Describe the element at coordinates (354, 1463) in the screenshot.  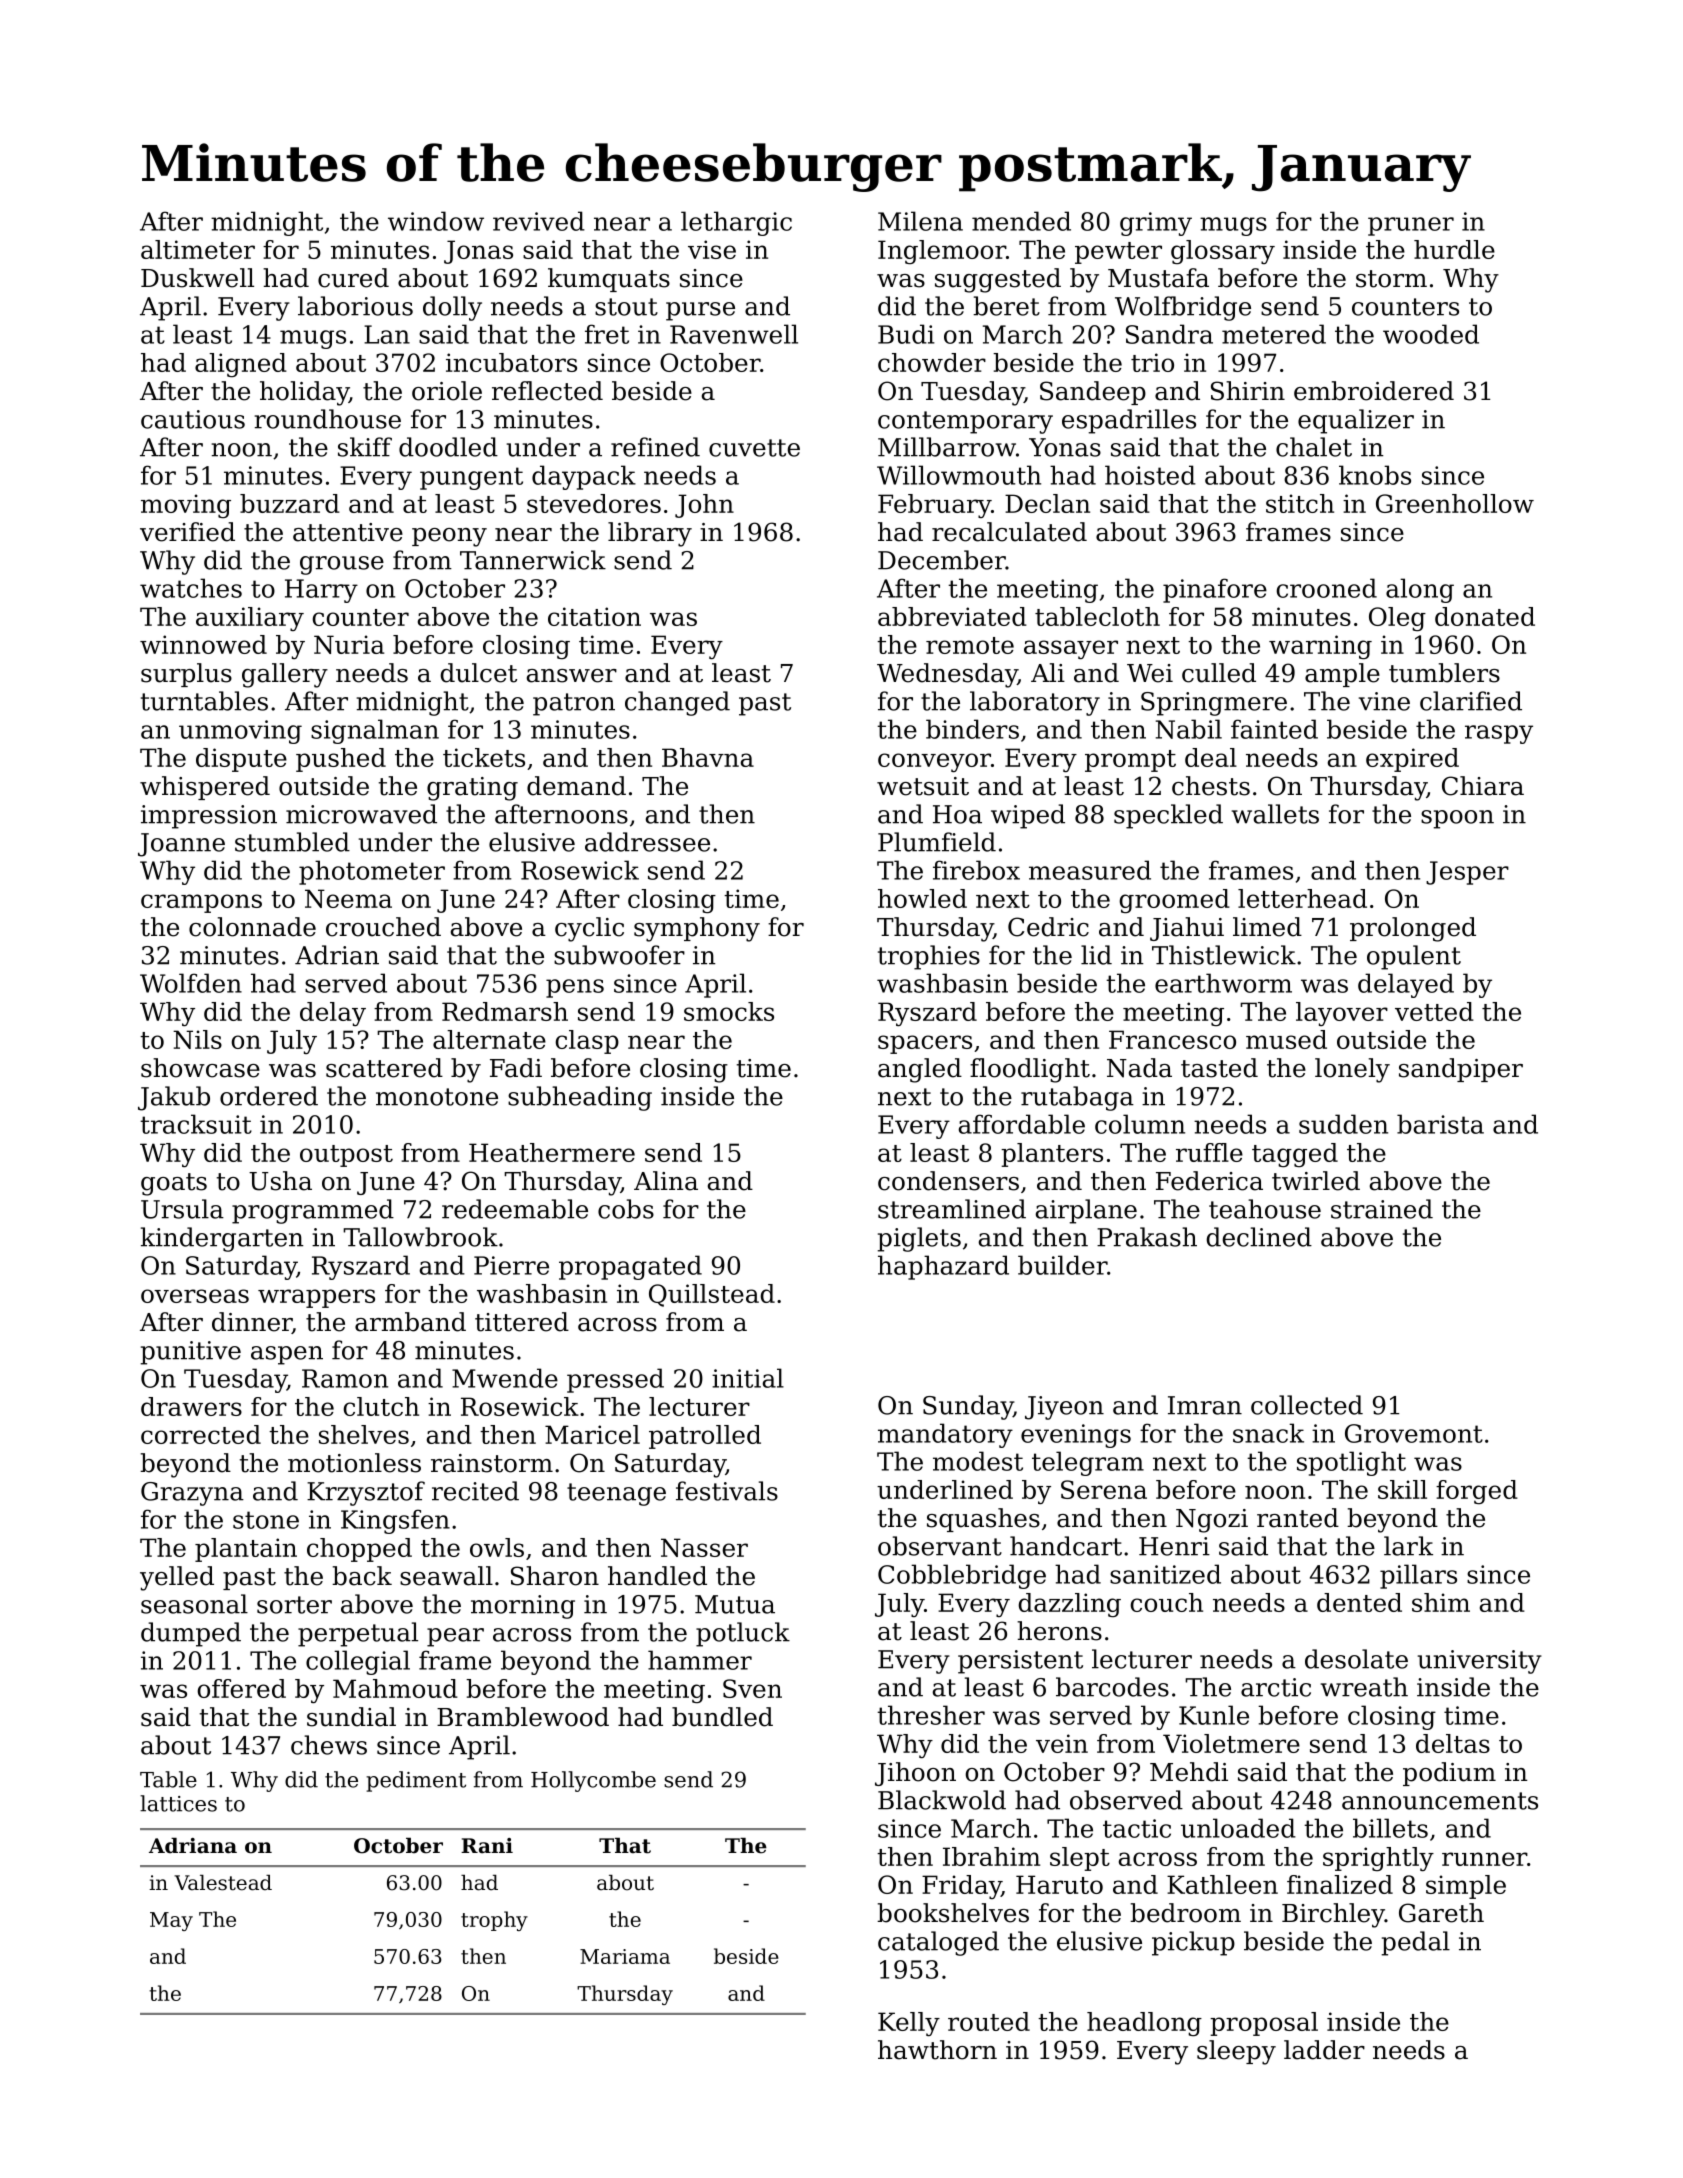
I see `motionless` at that location.
